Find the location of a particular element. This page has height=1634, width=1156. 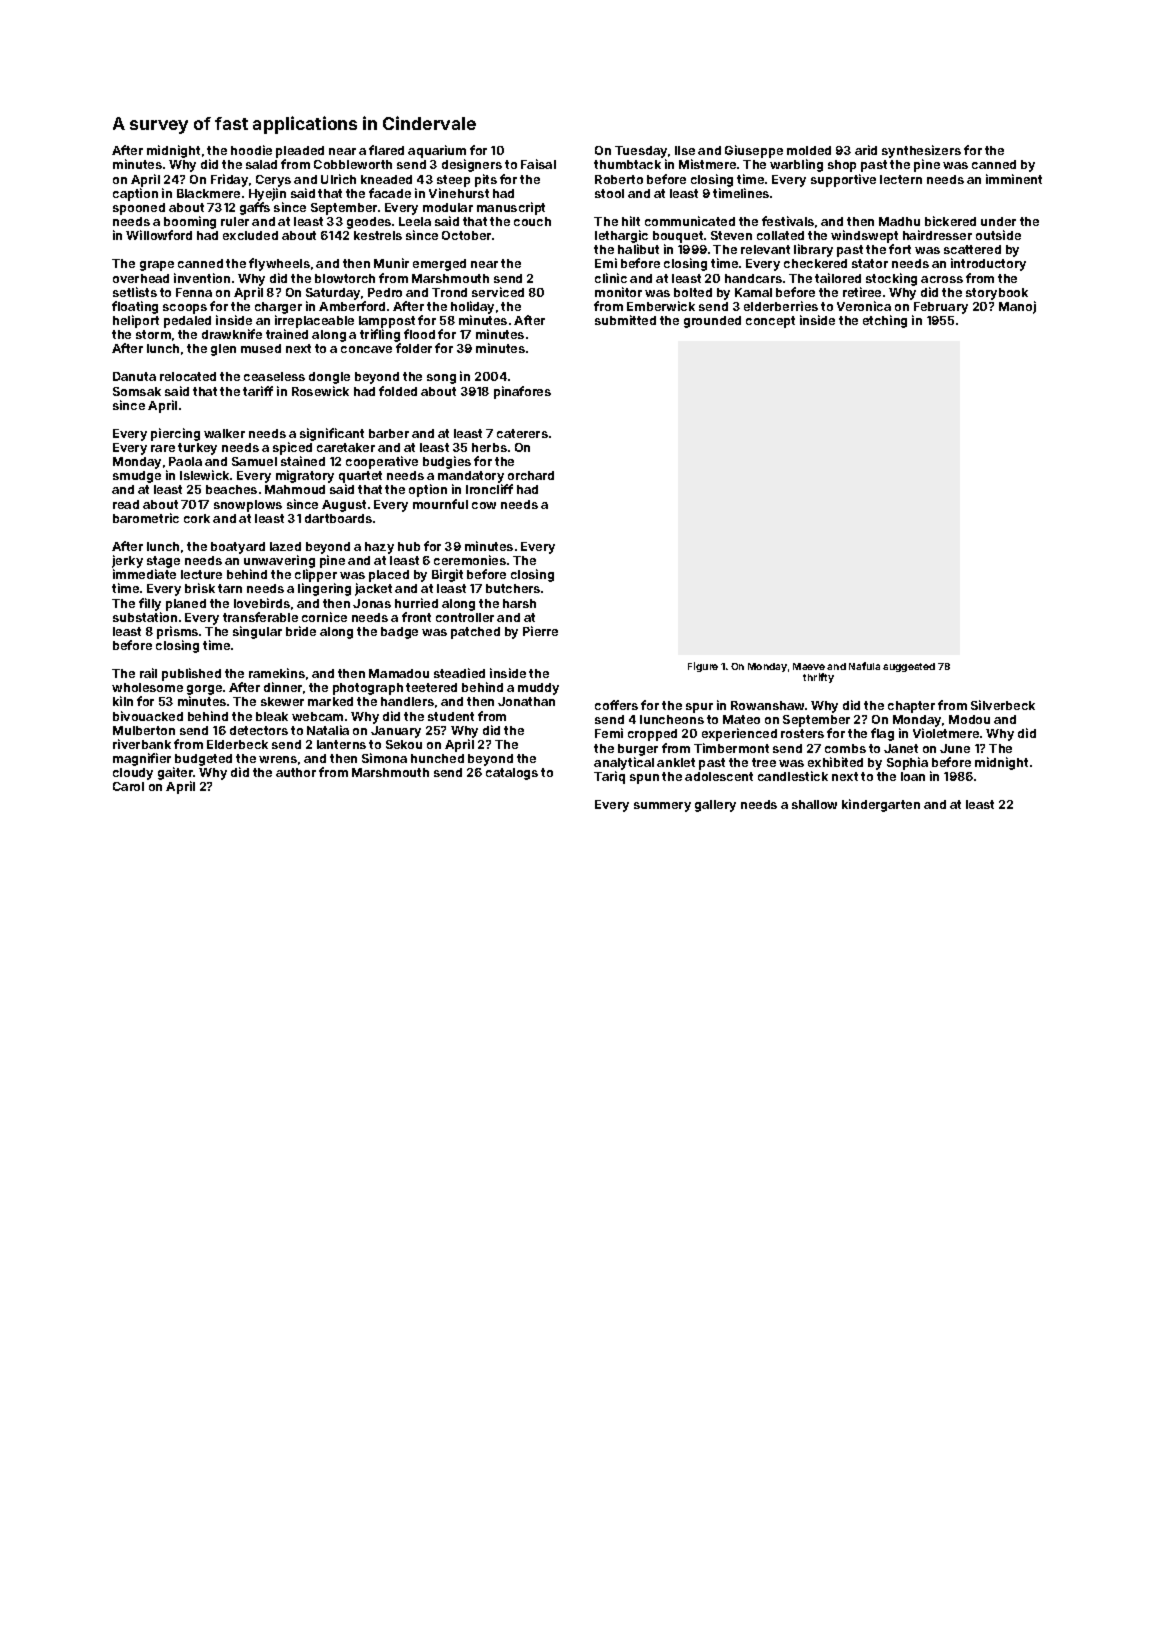

butchers is located at coordinates (513, 588).
